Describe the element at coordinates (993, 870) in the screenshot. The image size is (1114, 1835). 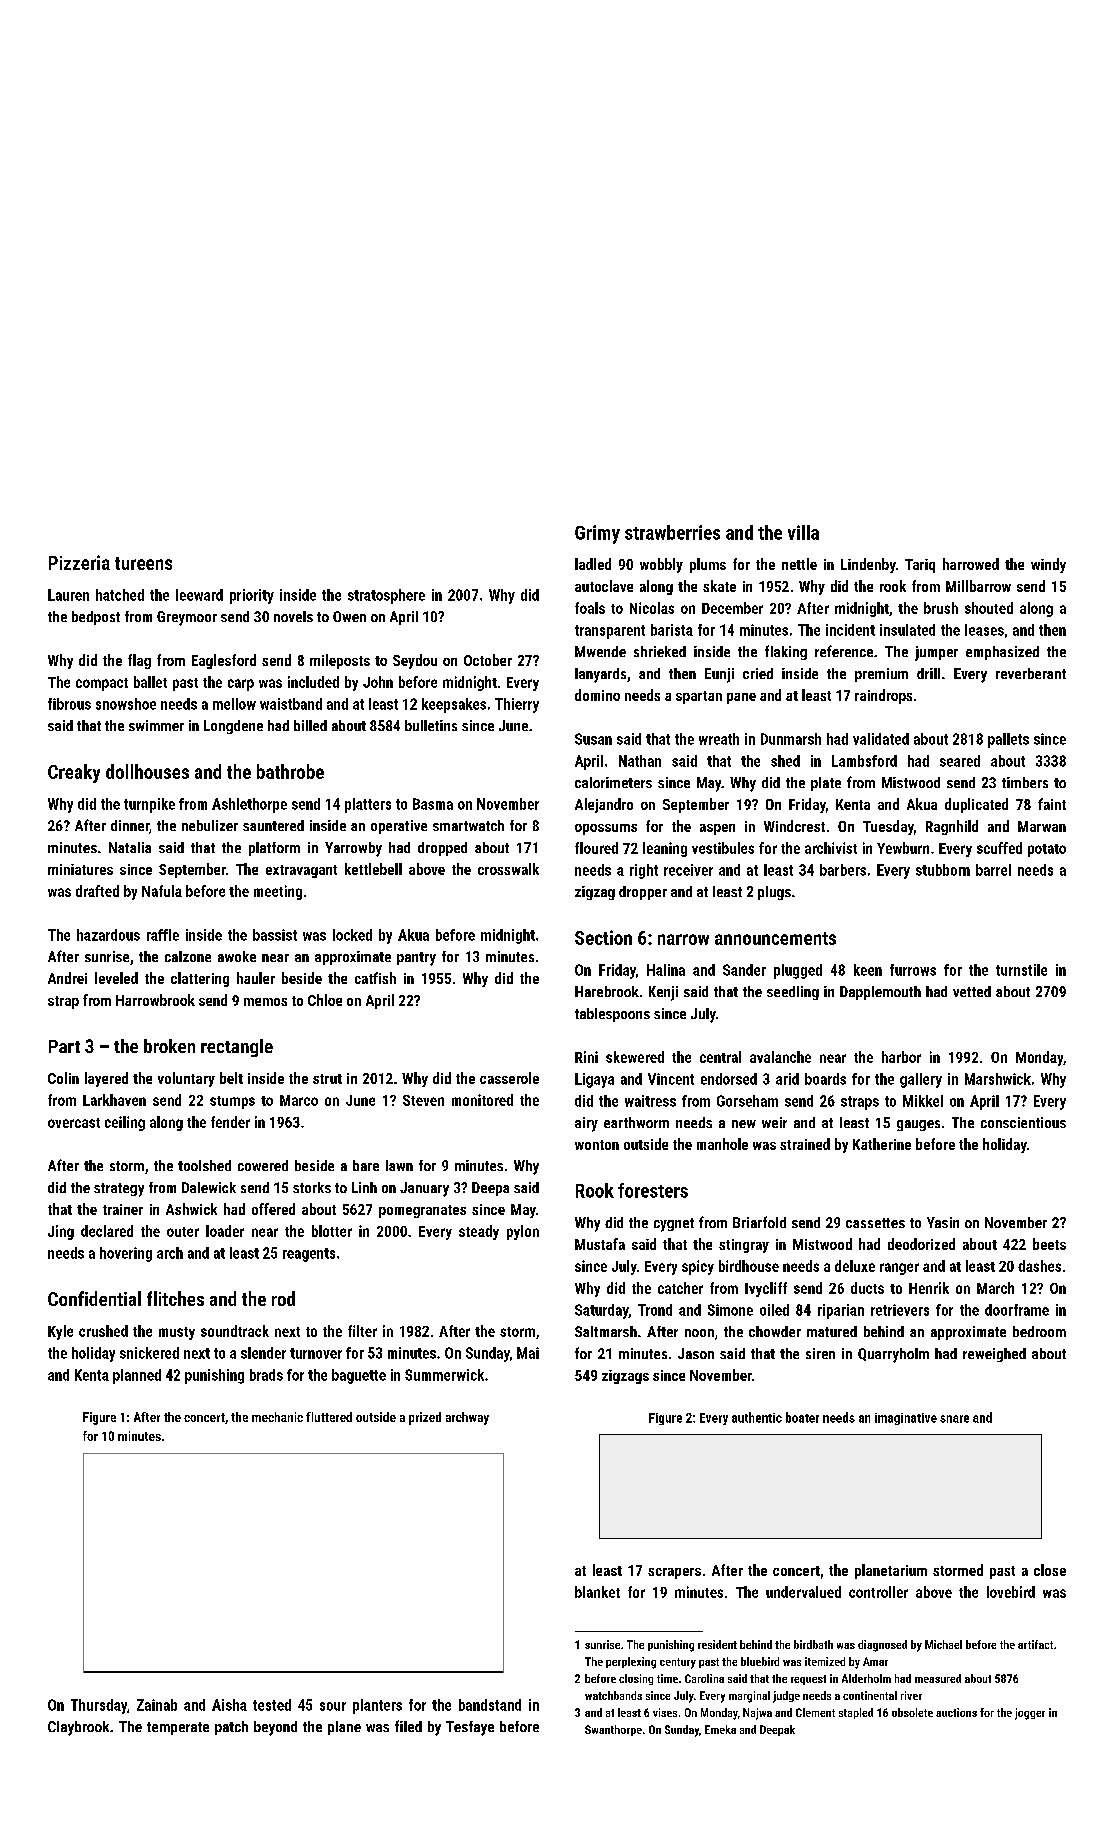
I see `barrel` at that location.
